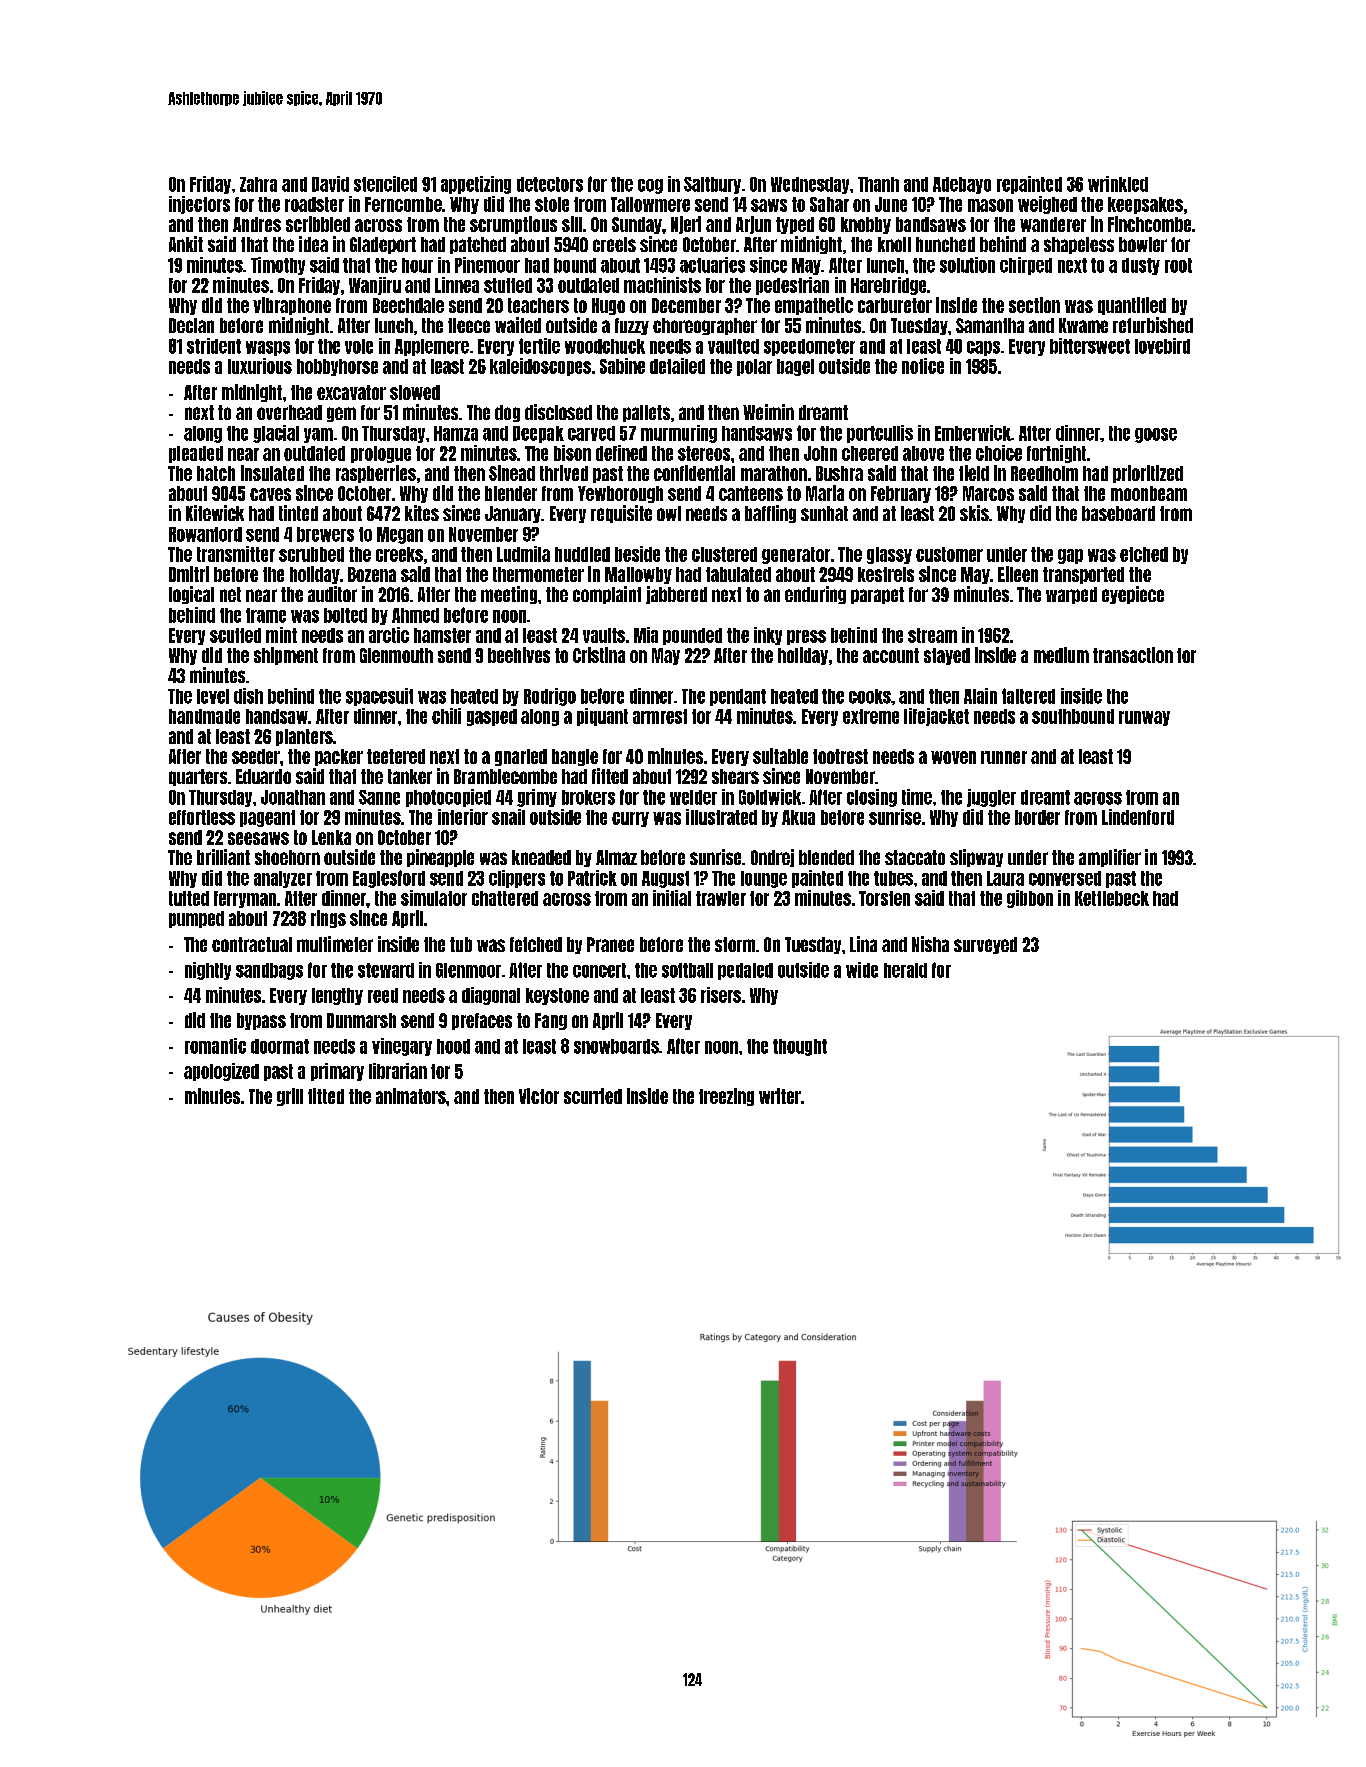 The image size is (1366, 1767). Describe the element at coordinates (221, 1072) in the screenshot. I see `apologized` at that location.
